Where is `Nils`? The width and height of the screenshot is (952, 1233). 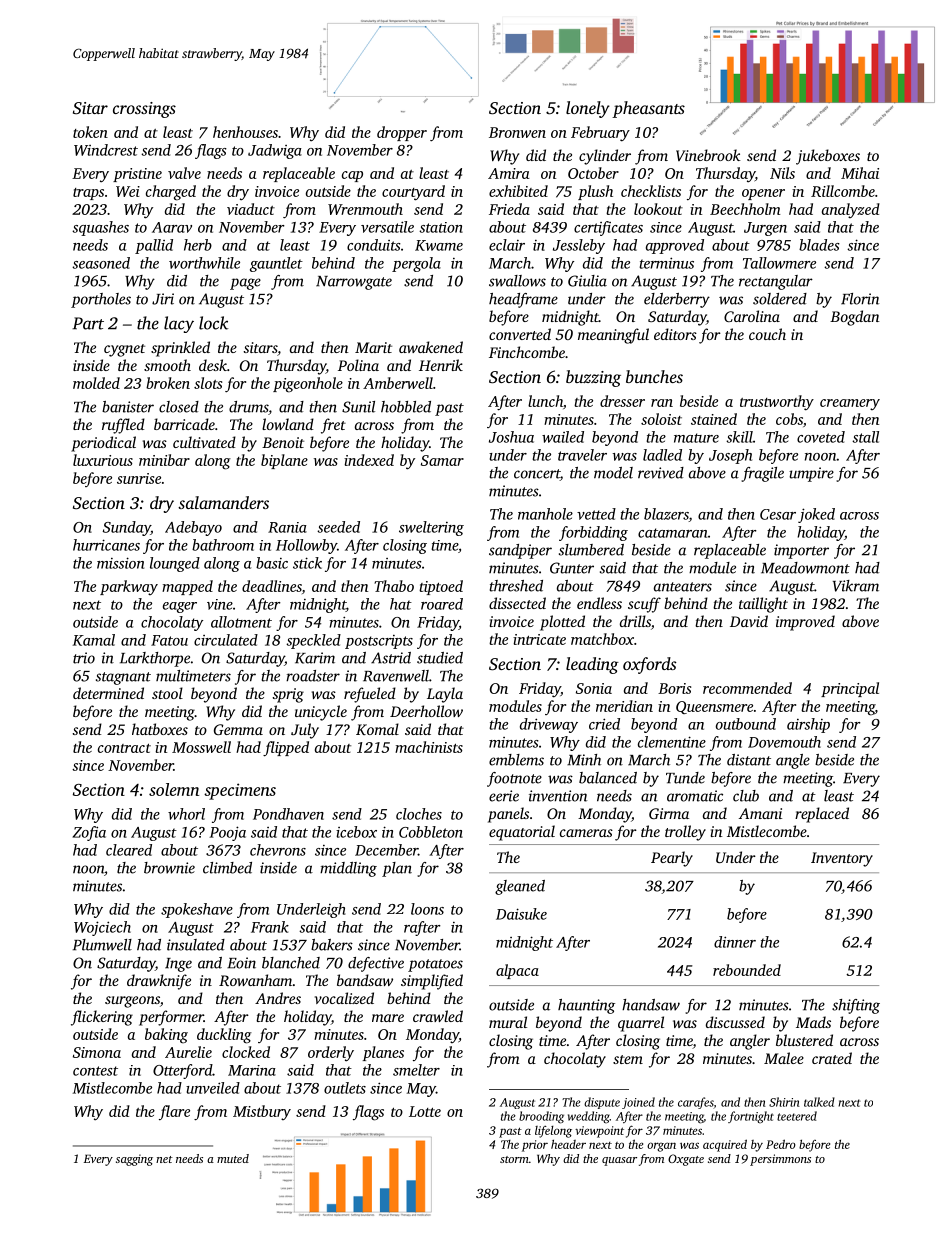 Nils is located at coordinates (782, 173).
